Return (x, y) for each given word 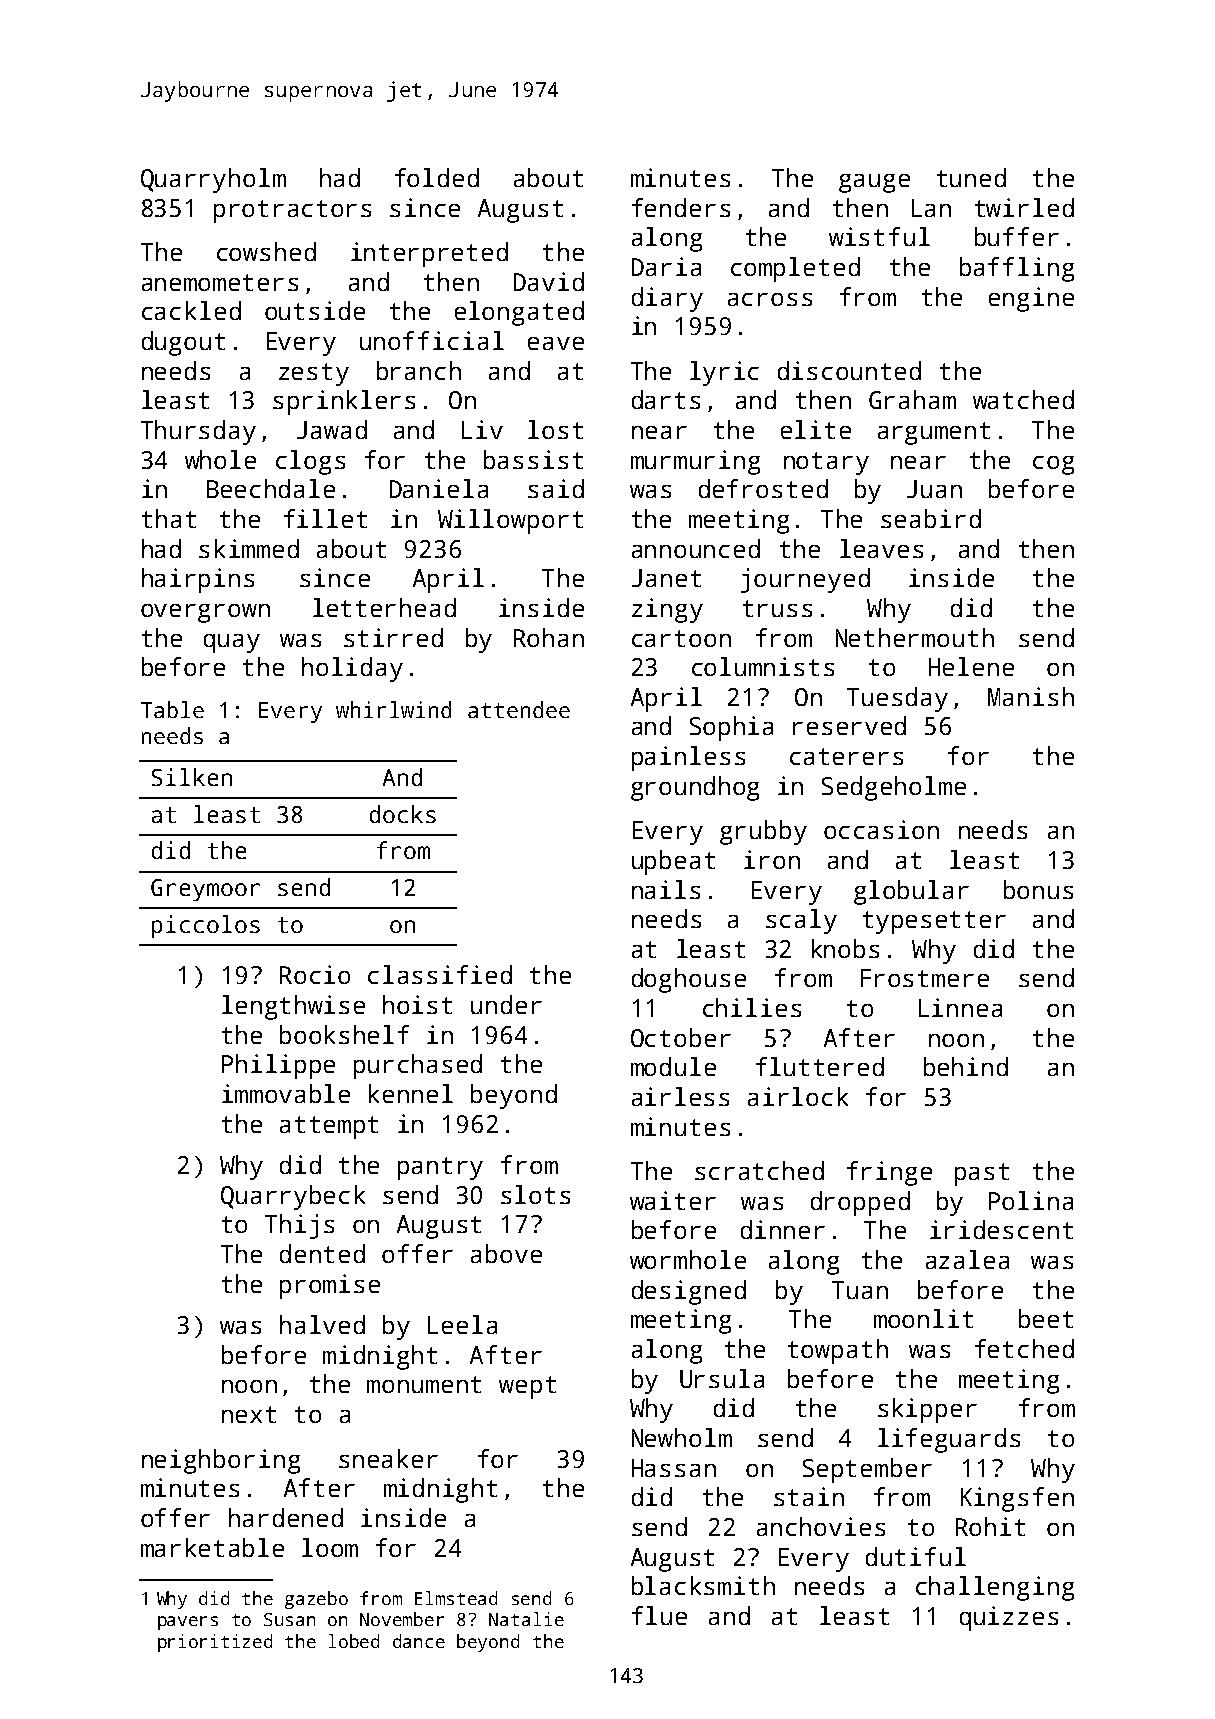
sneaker (388, 1458)
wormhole (688, 1259)
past (982, 1174)
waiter (673, 1200)
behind (966, 1066)
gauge (874, 183)
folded (437, 177)
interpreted (429, 254)
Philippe (278, 1066)
